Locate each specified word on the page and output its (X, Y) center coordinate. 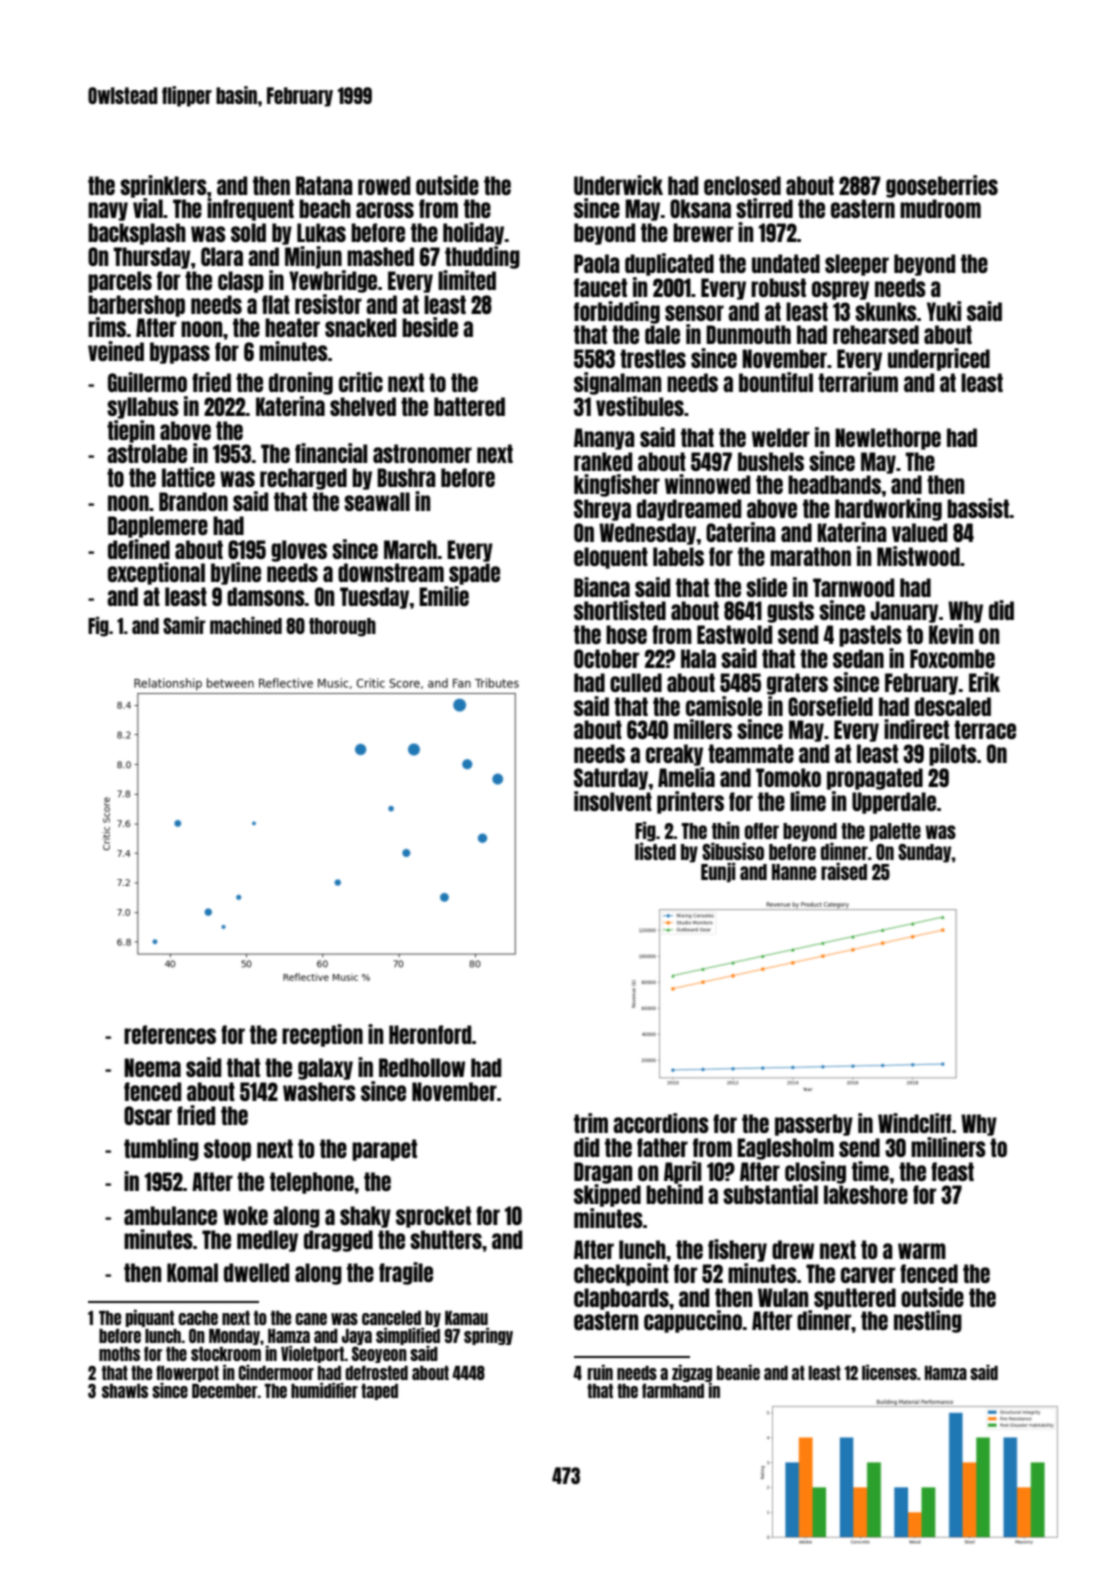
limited (467, 280)
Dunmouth (748, 334)
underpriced (939, 359)
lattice (188, 477)
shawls (125, 1391)
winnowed (707, 484)
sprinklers (163, 186)
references (170, 1034)
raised (844, 871)
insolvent (613, 801)
